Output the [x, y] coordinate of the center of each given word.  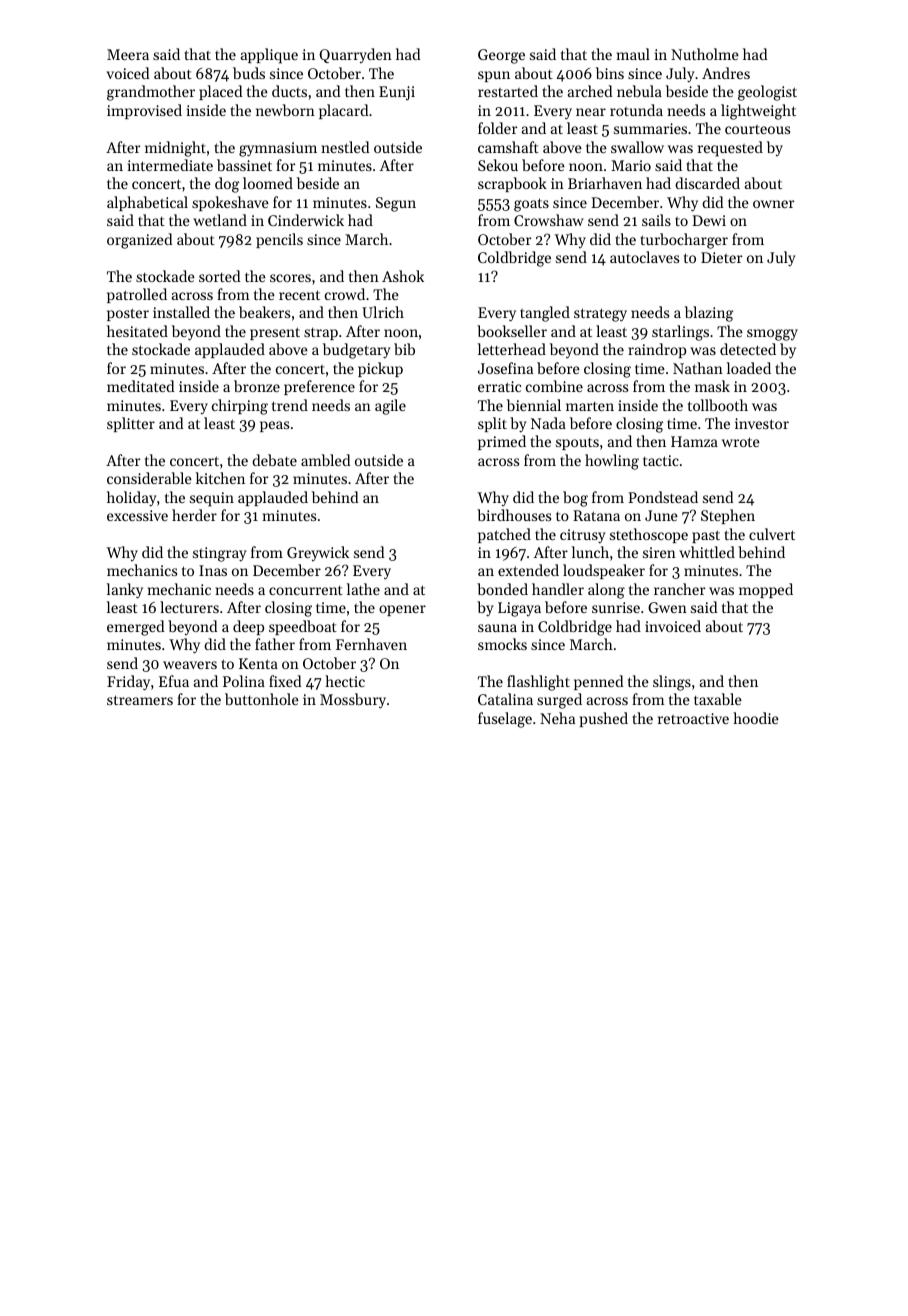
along [606, 591]
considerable [149, 478]
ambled [326, 460]
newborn [285, 110]
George [501, 56]
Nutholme [705, 54]
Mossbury [353, 701]
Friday [128, 683]
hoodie [756, 718]
